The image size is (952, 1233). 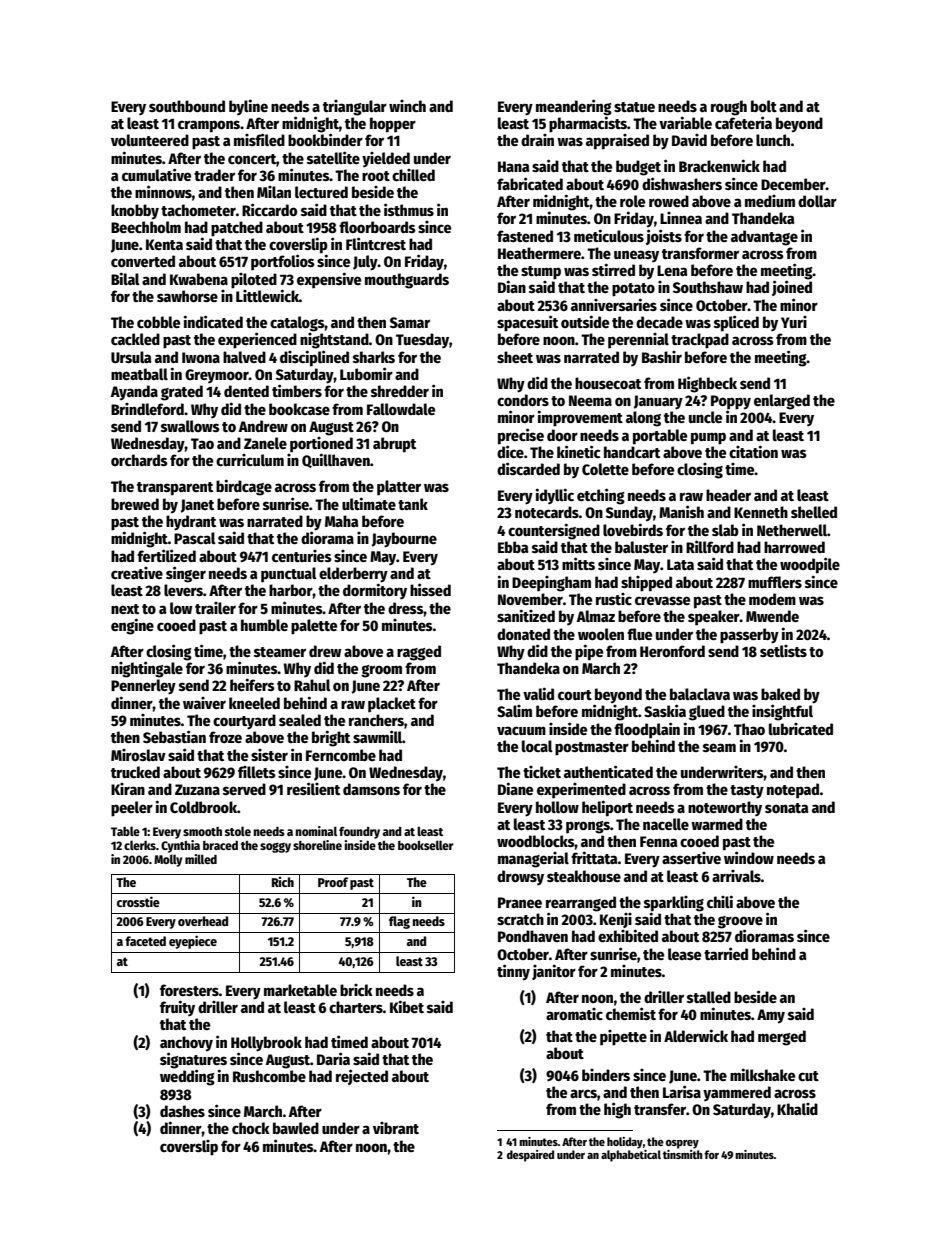 I want to click on chilled, so click(x=413, y=175).
